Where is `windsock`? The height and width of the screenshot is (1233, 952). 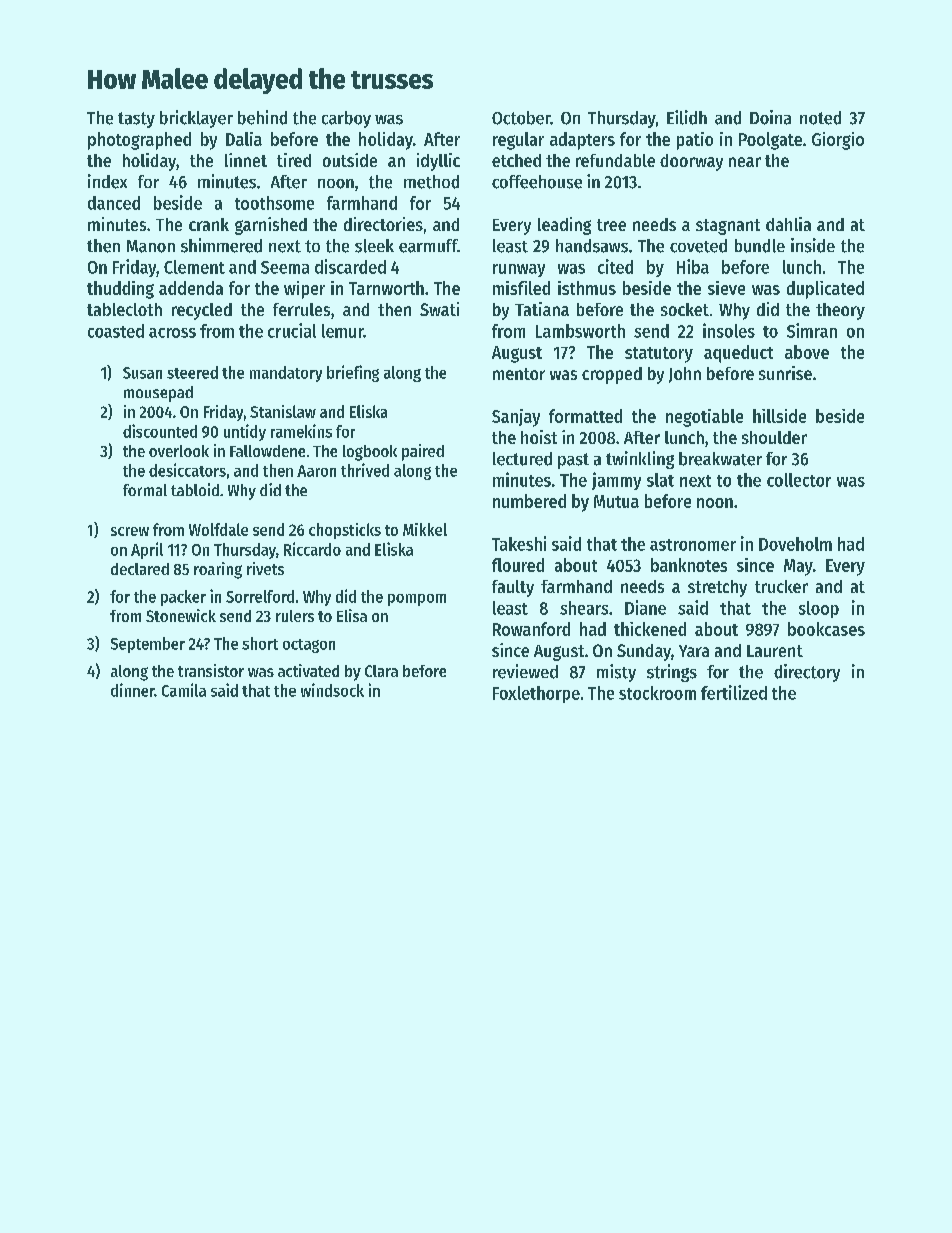 windsock is located at coordinates (332, 690).
